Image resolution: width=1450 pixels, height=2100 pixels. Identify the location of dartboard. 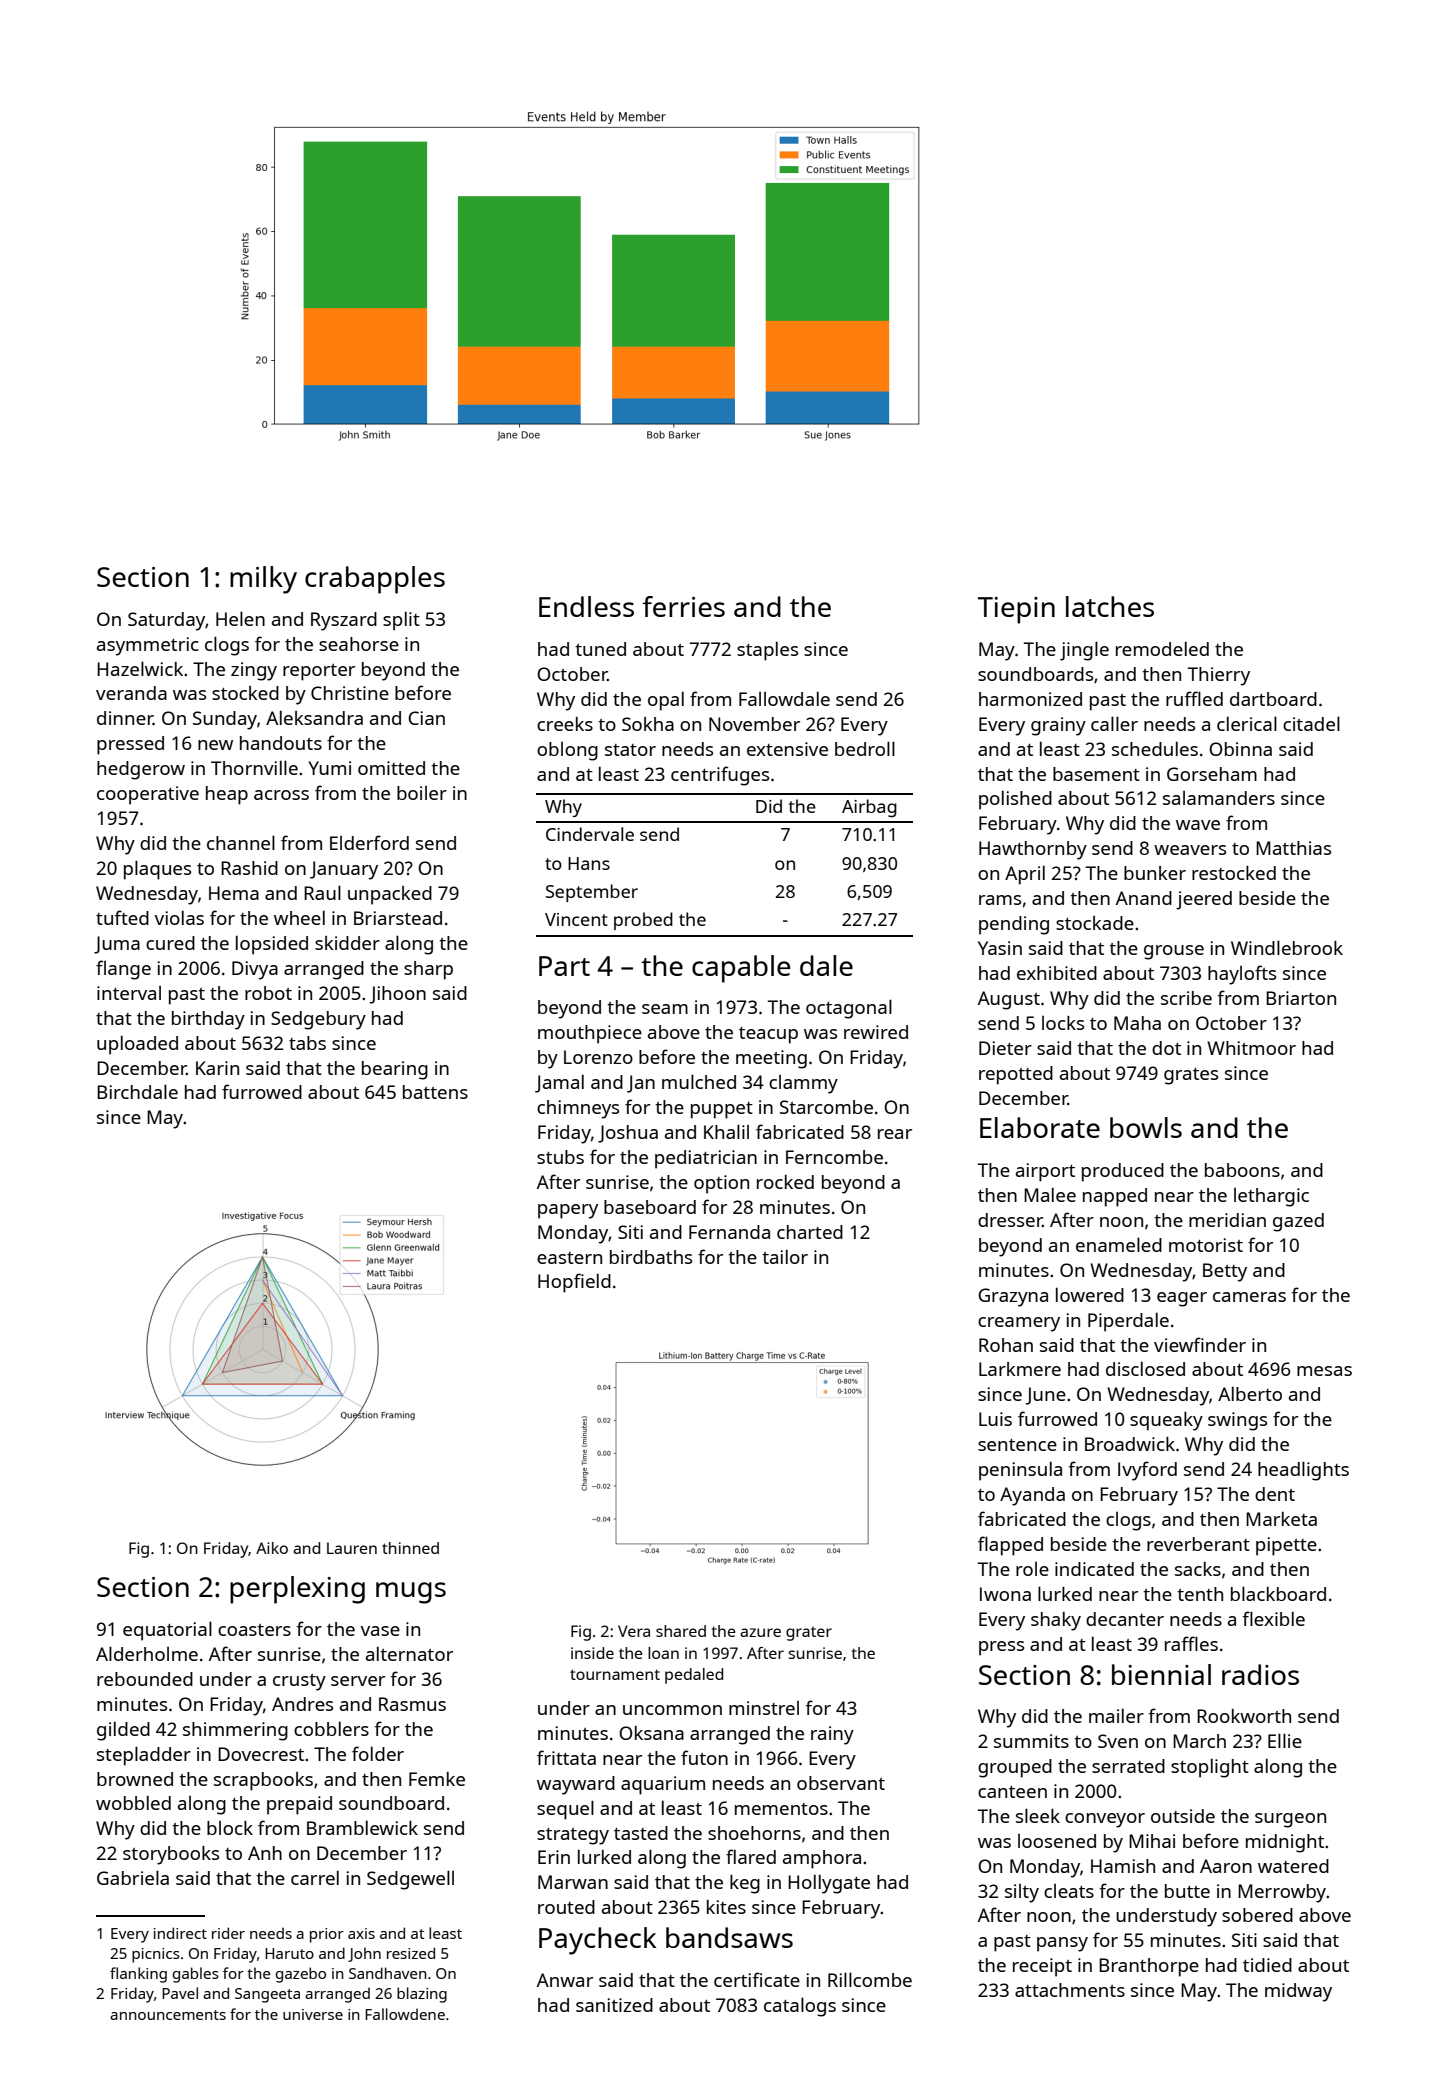
(1273, 699).
